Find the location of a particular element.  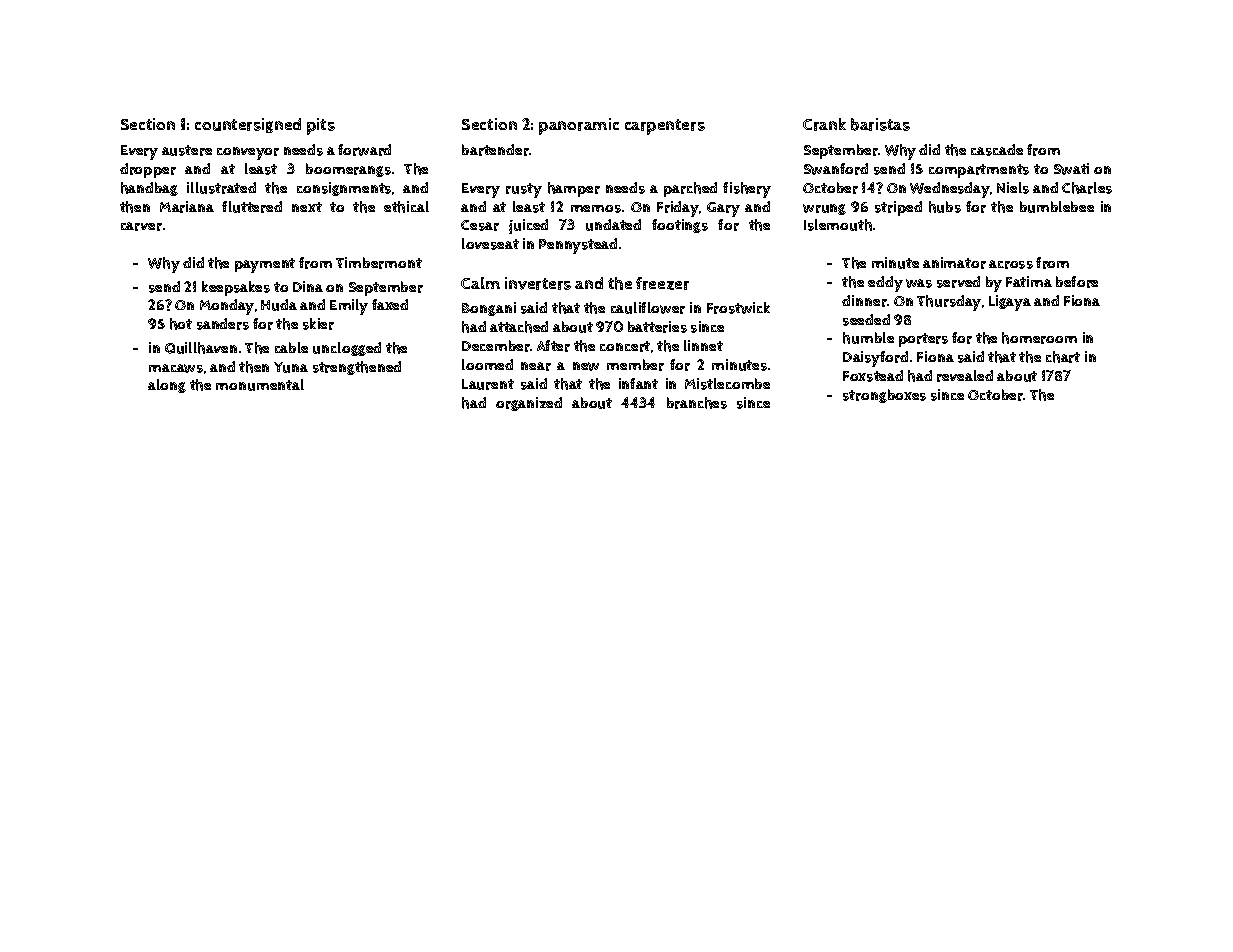

undated is located at coordinates (613, 225).
